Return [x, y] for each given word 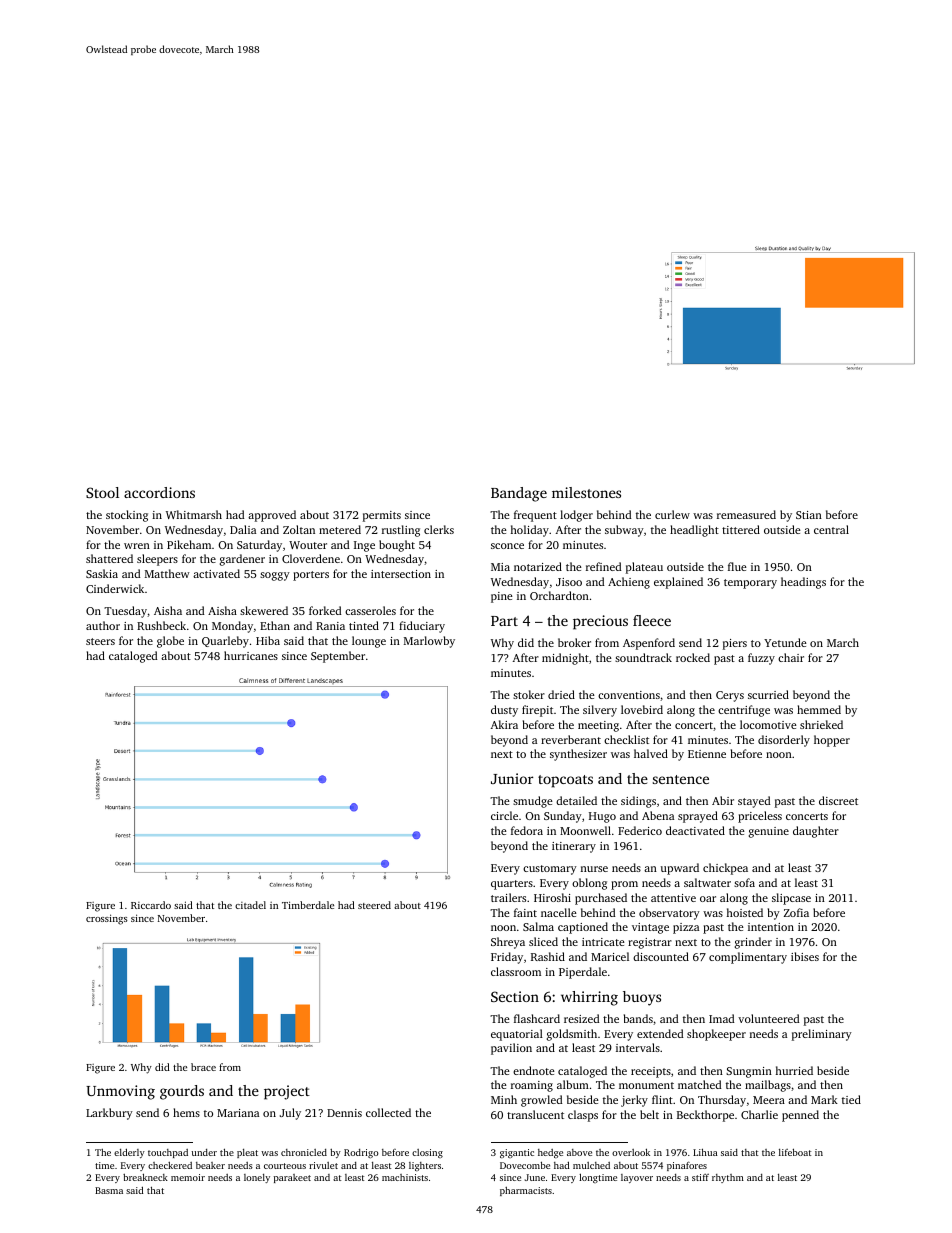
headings [803, 583]
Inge [364, 546]
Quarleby [225, 642]
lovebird [642, 709]
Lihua [705, 1152]
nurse [594, 869]
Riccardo [151, 905]
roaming [532, 1086]
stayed [754, 802]
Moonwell [585, 830]
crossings [107, 919]
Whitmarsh [194, 514]
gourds [182, 1092]
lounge [369, 642]
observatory [669, 914]
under [204, 1152]
